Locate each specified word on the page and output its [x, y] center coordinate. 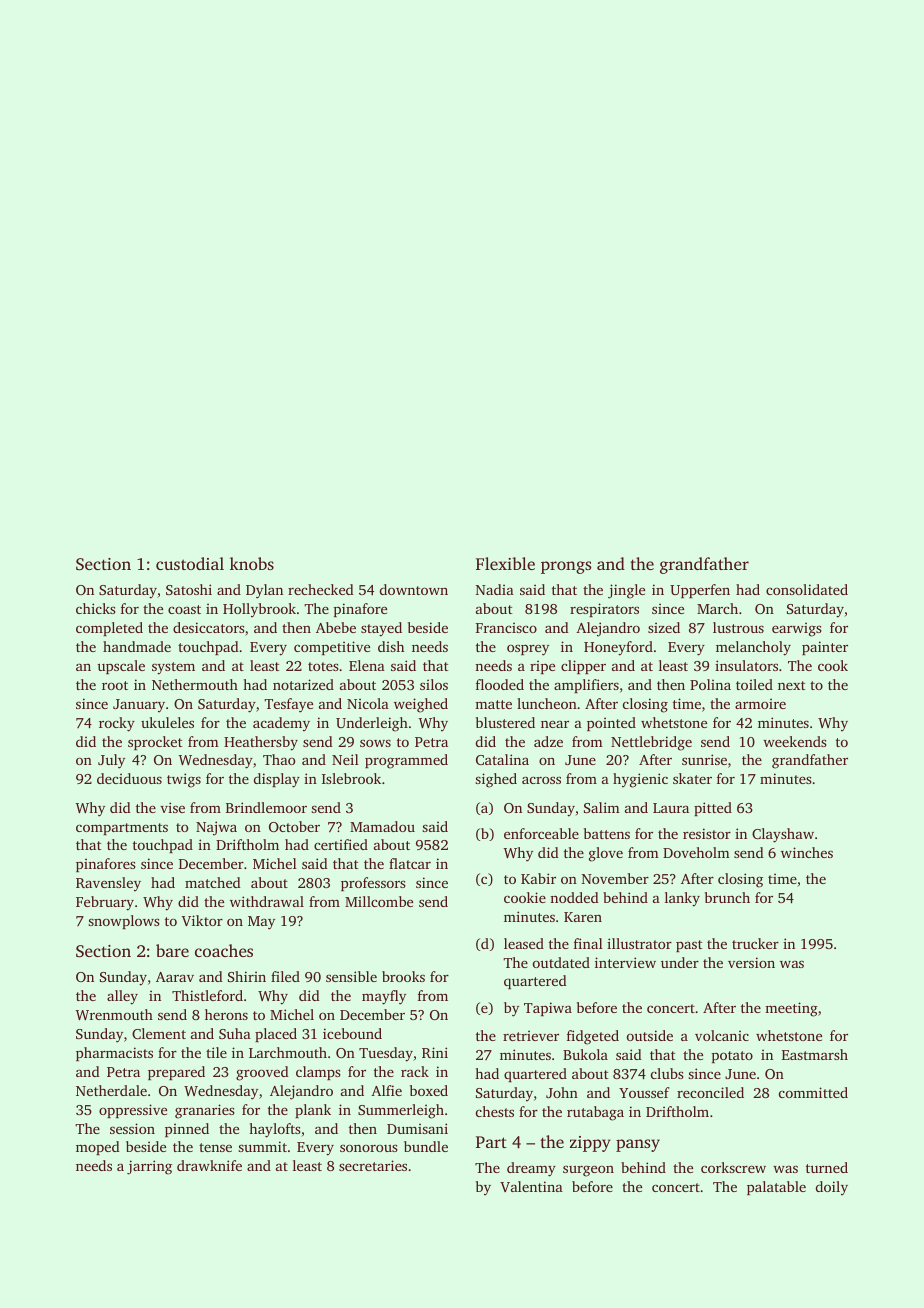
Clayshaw [783, 835]
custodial [190, 563]
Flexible [505, 563]
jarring [149, 1167]
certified [341, 844]
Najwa [216, 828]
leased [524, 943]
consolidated [807, 589]
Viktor [202, 920]
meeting [791, 1009]
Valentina [531, 1186]
